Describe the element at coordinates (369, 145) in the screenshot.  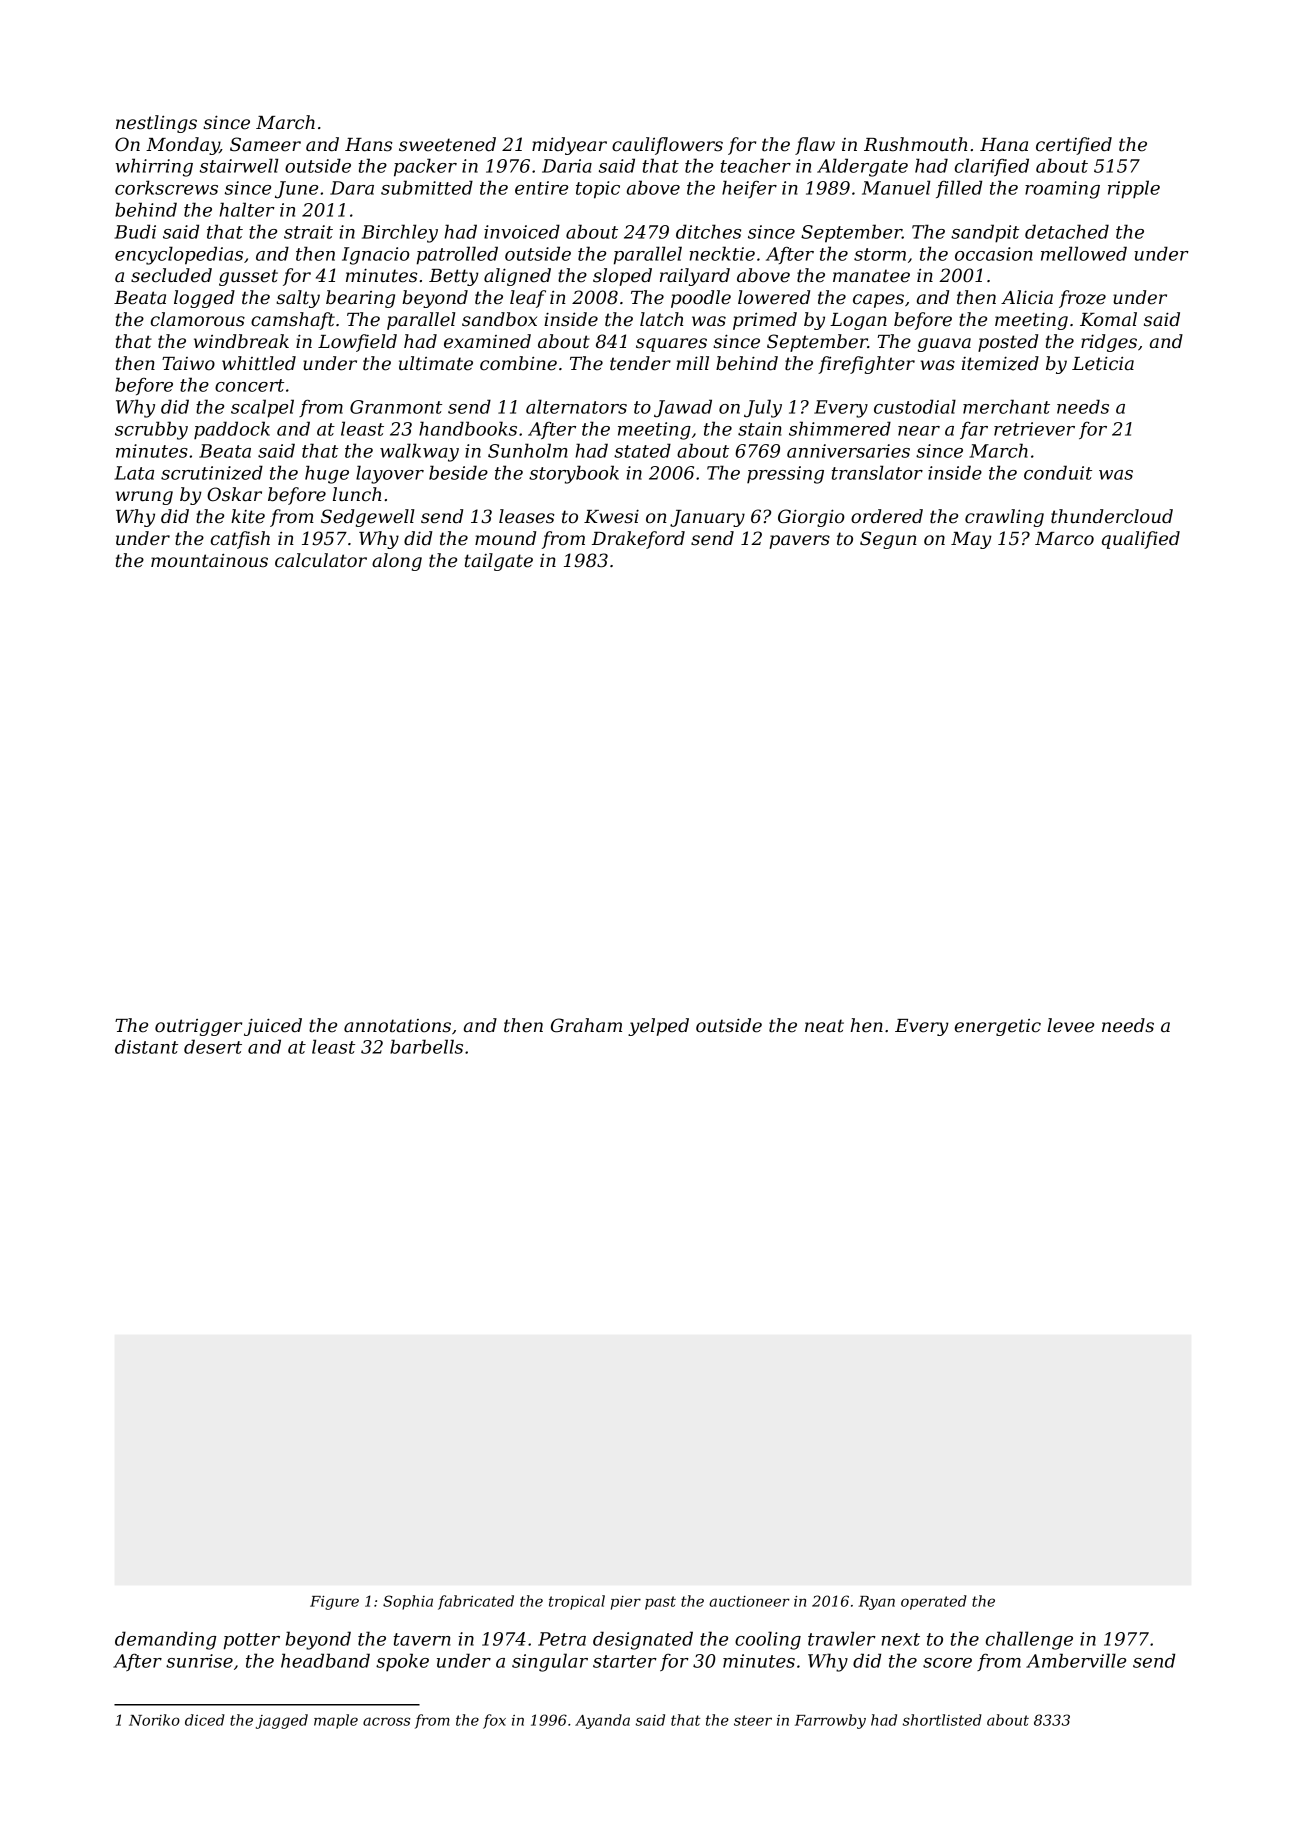
I see `Hans` at that location.
